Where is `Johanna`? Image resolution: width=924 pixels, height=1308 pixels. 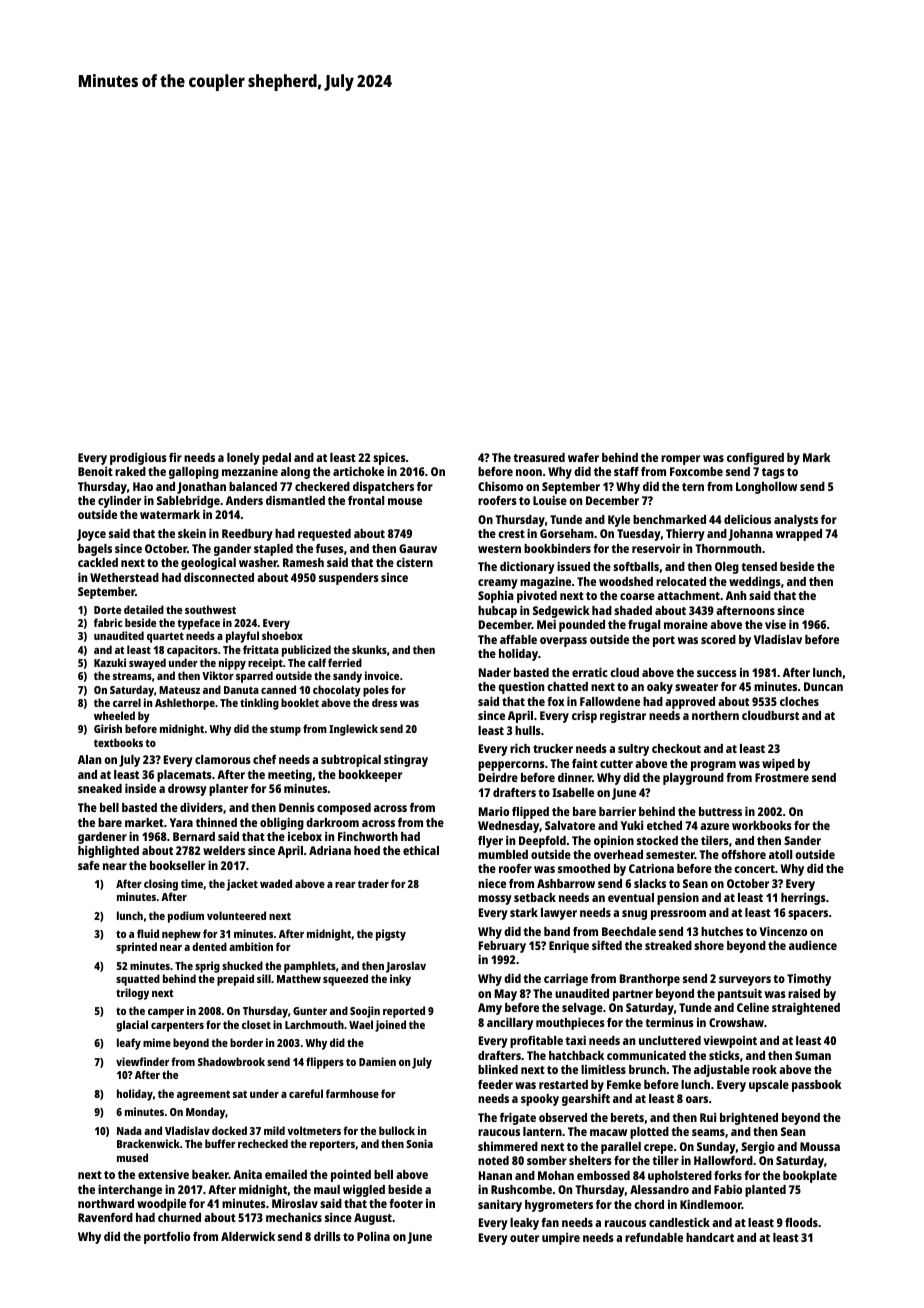
Johanna is located at coordinates (750, 535).
